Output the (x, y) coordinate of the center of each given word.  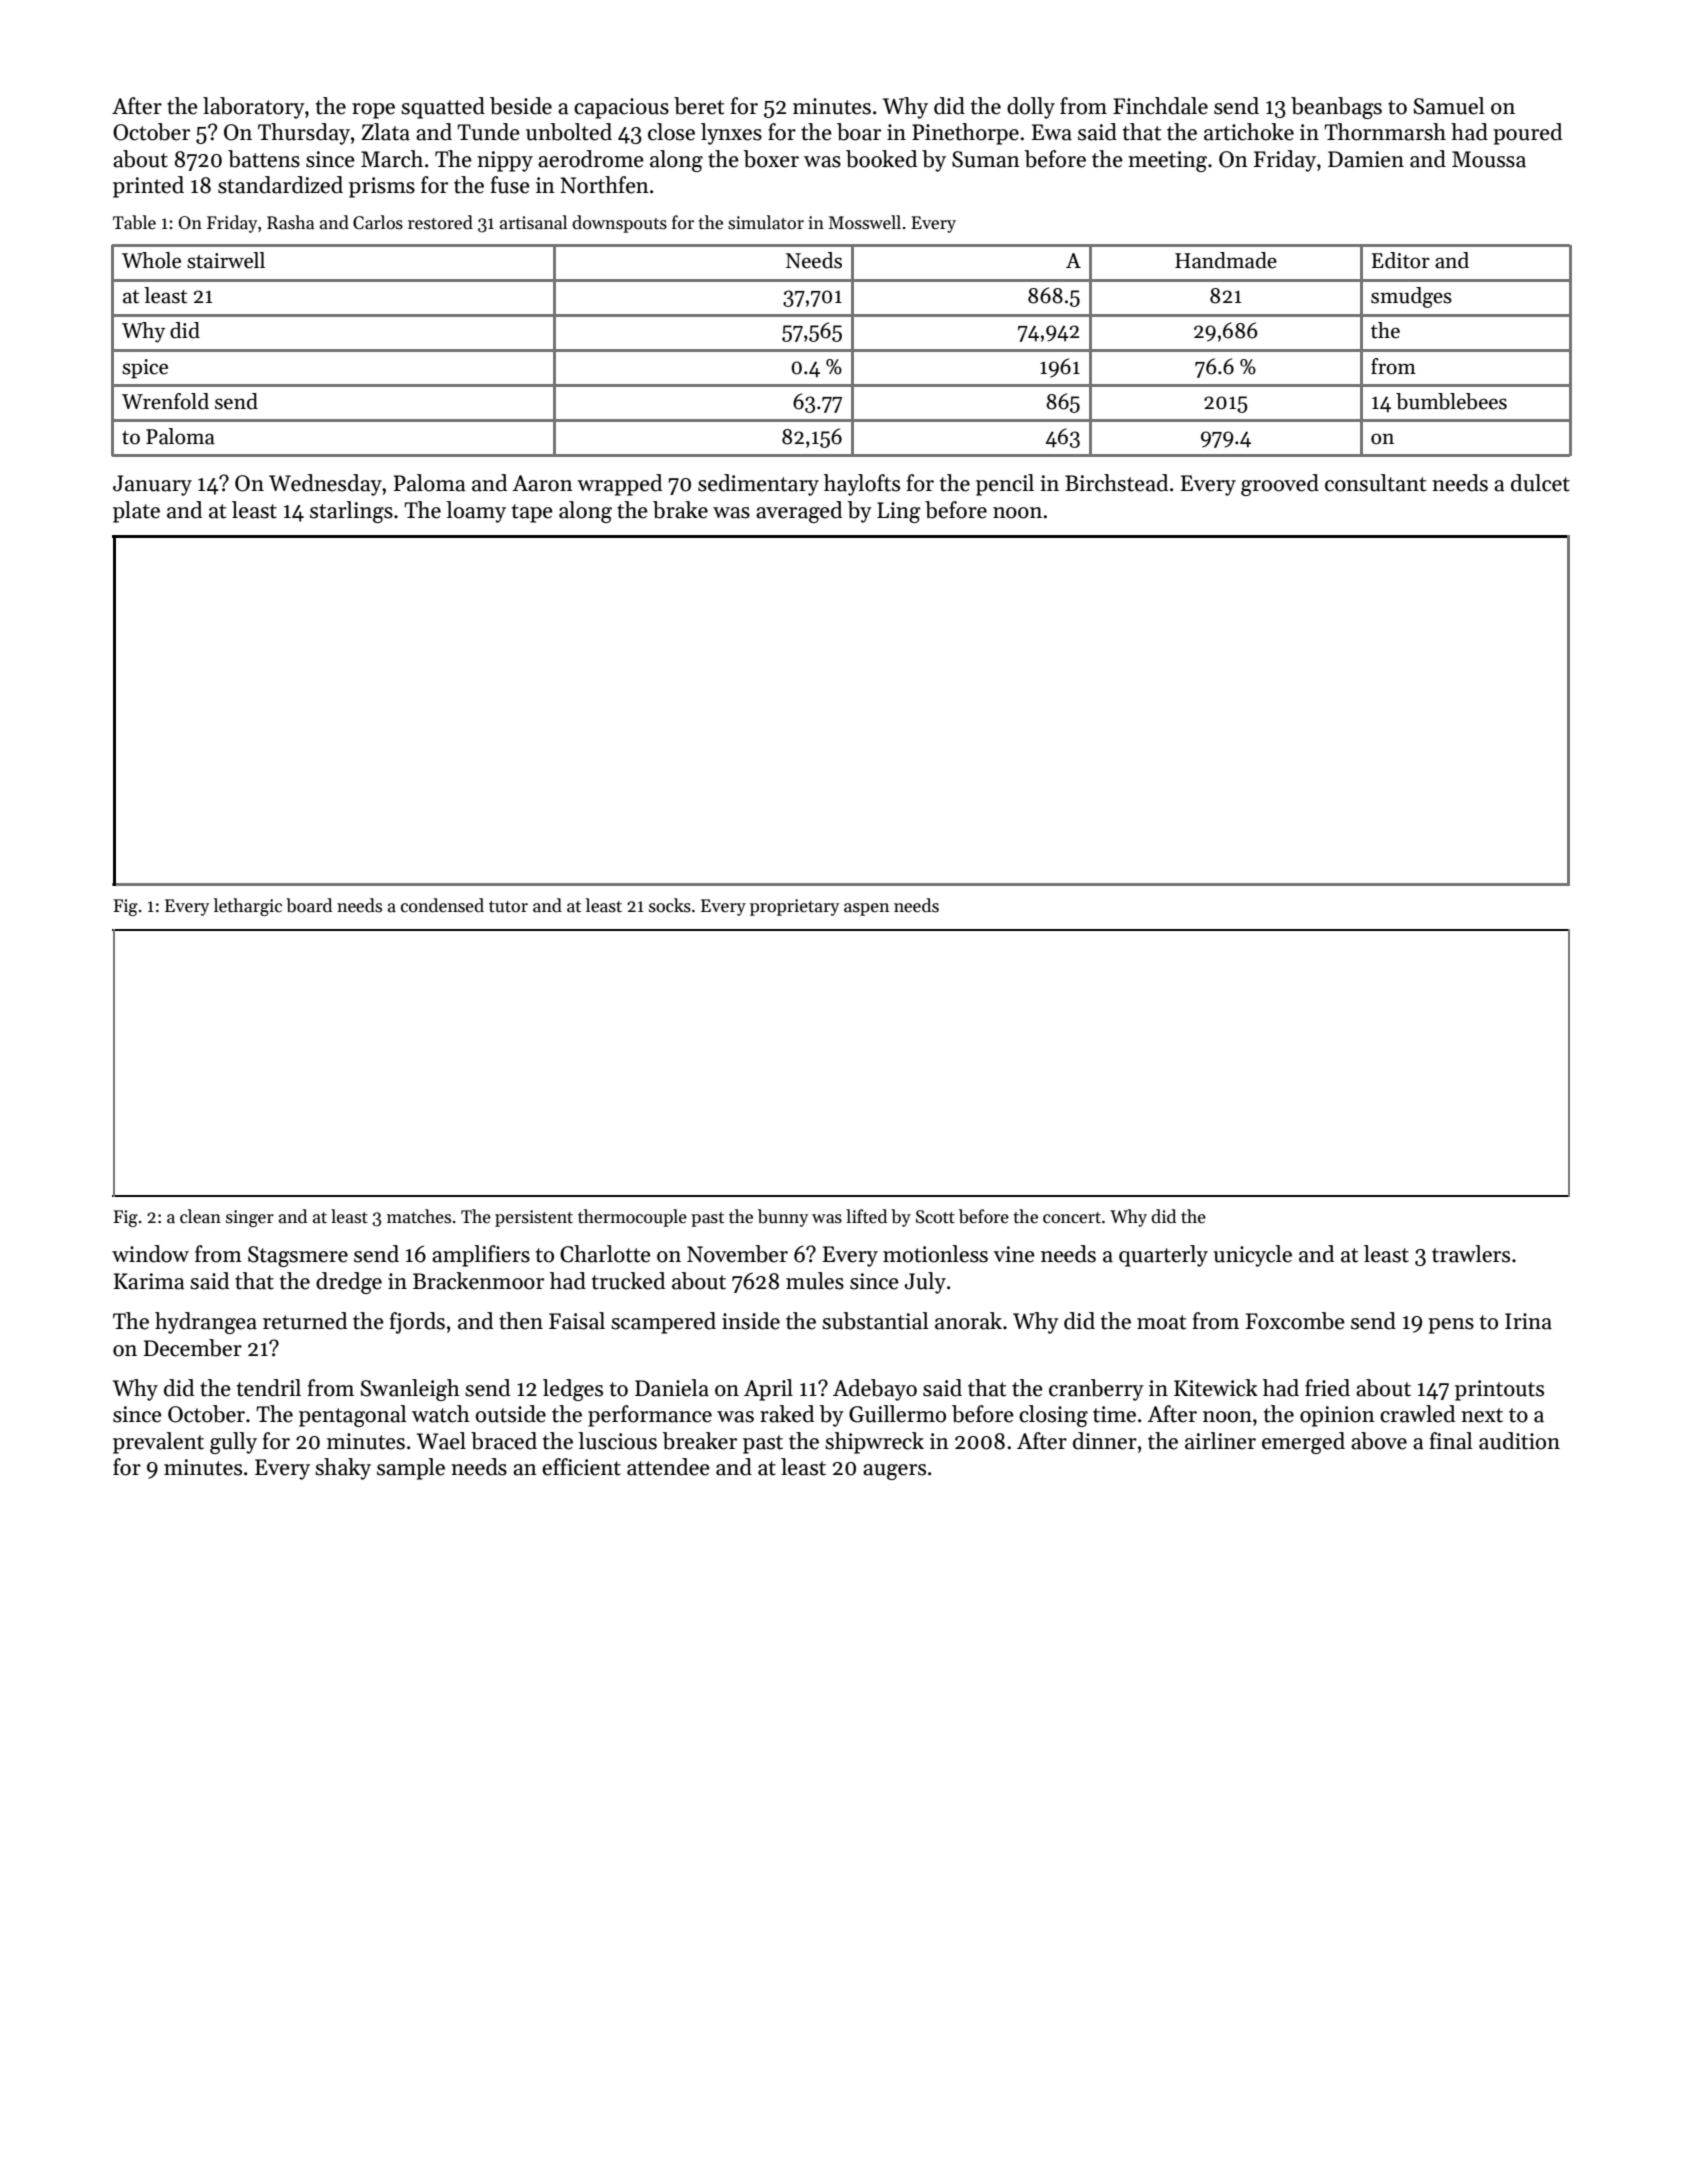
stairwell (226, 260)
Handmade (1226, 260)
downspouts (619, 224)
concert (1072, 1218)
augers (894, 1472)
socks (670, 905)
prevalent (158, 1443)
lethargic (248, 907)
